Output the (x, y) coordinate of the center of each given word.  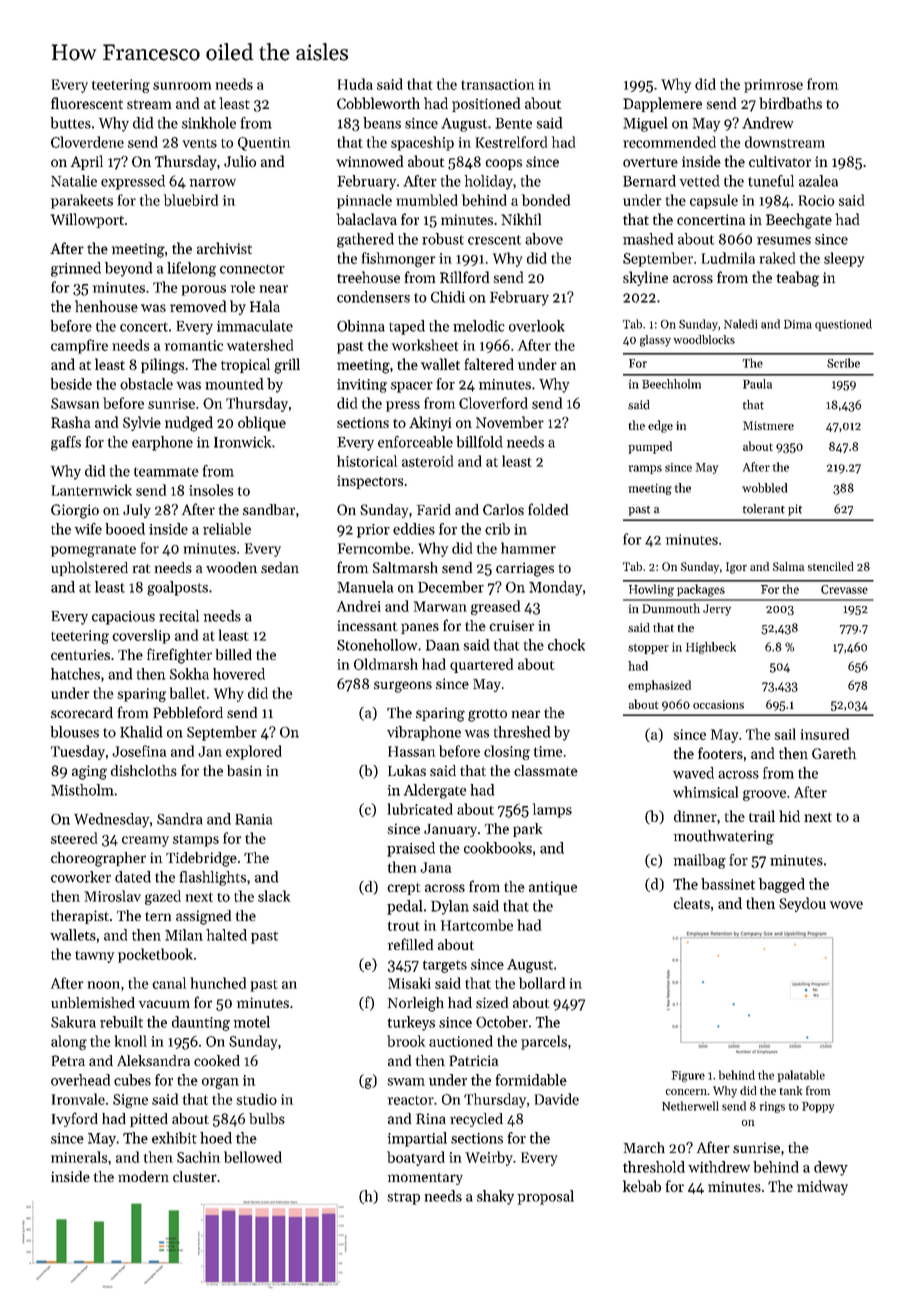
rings (772, 1107)
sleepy (844, 259)
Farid (434, 509)
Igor (736, 568)
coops (504, 164)
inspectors (370, 482)
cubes (132, 1080)
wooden (231, 567)
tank (791, 1090)
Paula (757, 384)
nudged (189, 424)
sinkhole (209, 123)
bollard (542, 983)
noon (104, 985)
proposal (546, 1197)
